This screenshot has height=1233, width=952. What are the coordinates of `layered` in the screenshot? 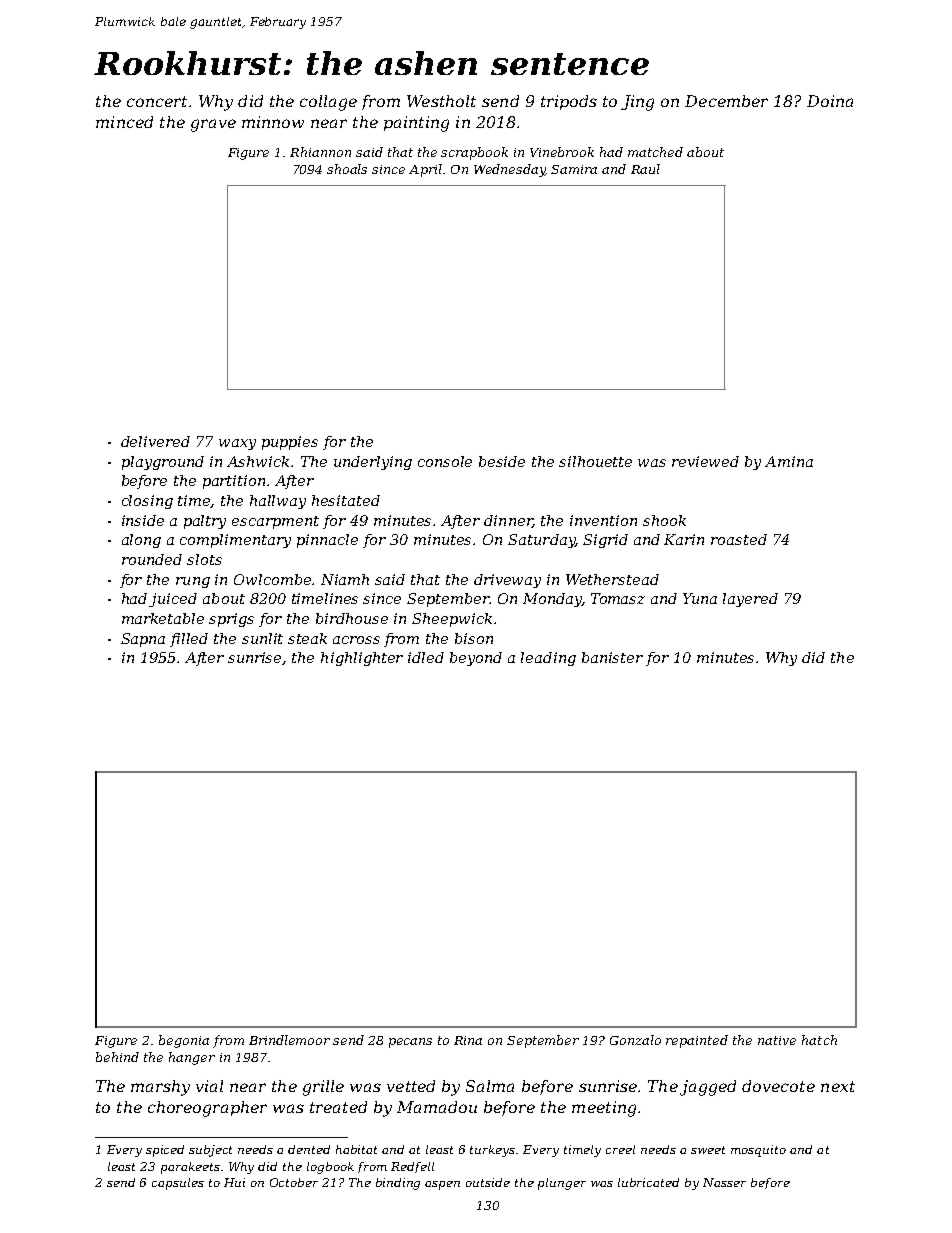 It's located at (750, 600).
